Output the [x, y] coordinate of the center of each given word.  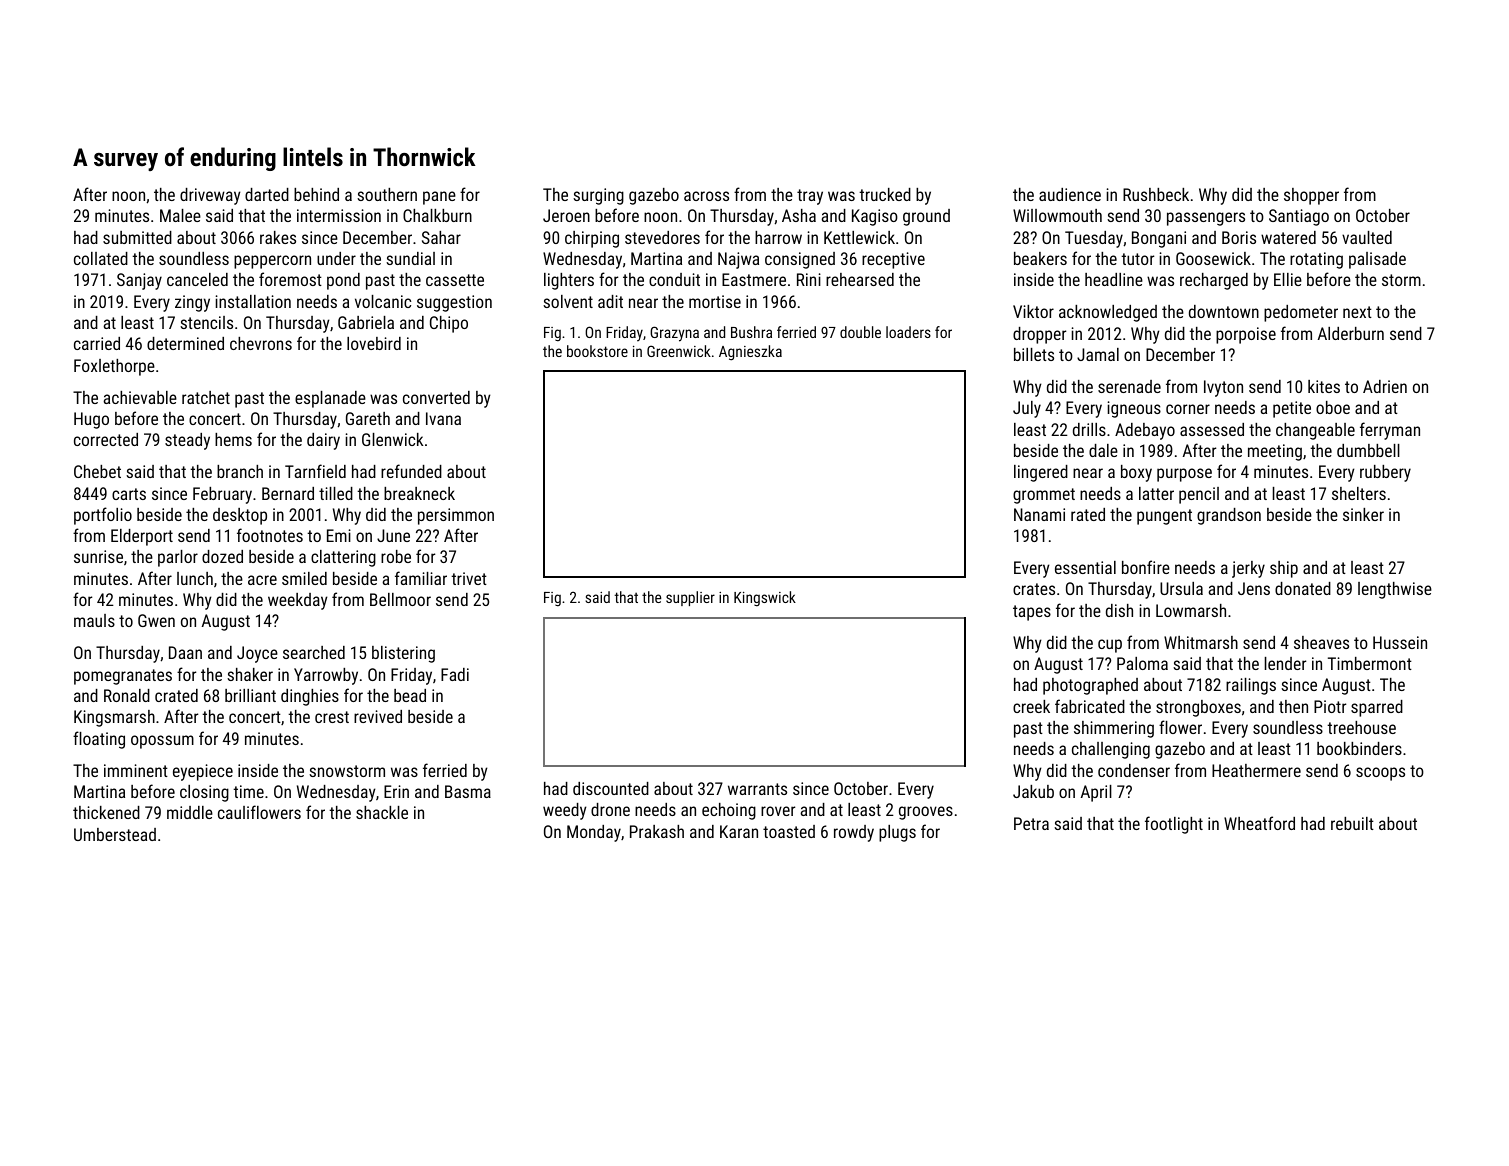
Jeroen [566, 215]
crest [332, 717]
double [860, 332]
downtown [1224, 311]
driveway [210, 196]
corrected [106, 439]
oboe [1333, 407]
